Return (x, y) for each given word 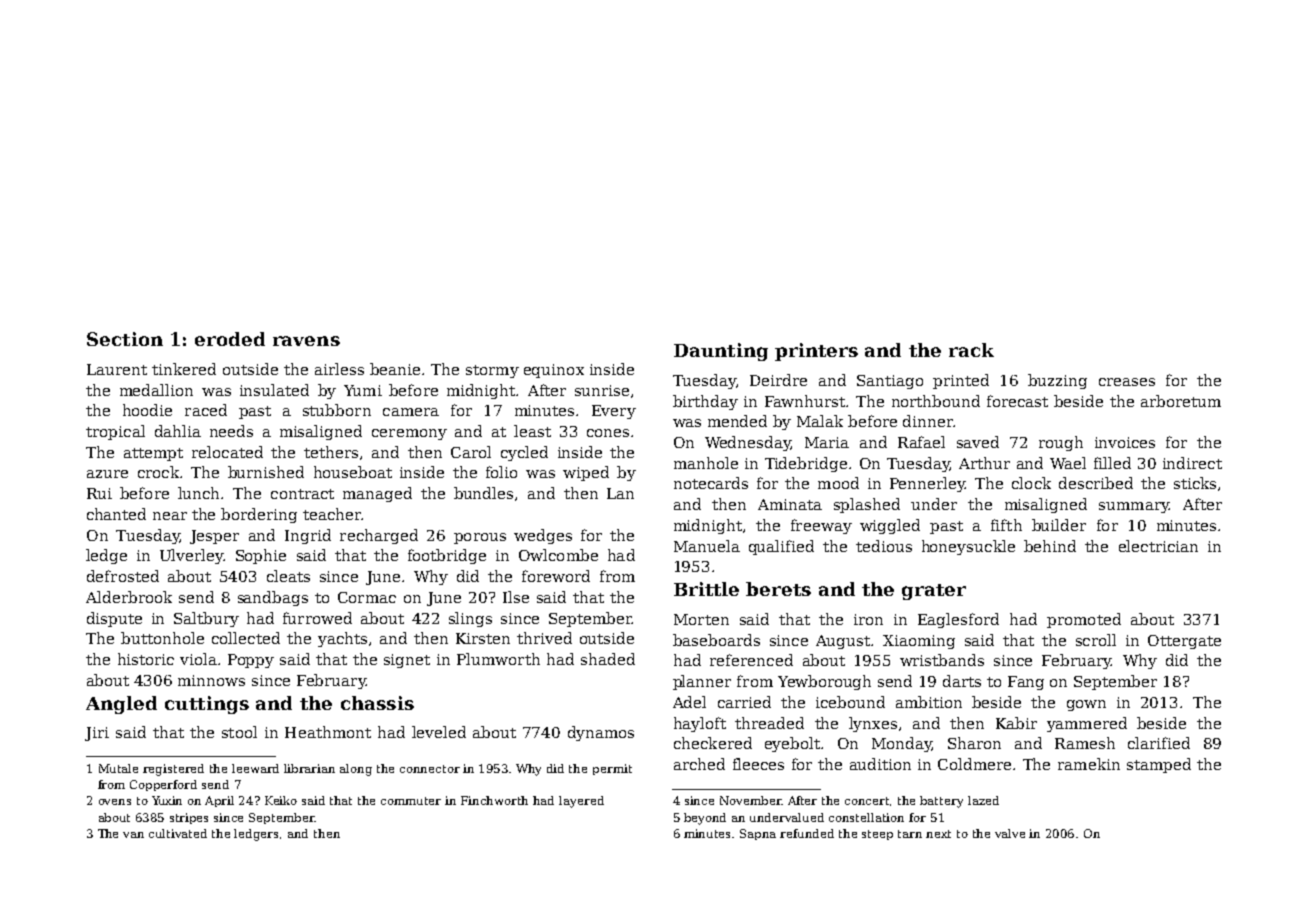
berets (778, 589)
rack (971, 350)
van (133, 835)
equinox (554, 371)
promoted (1084, 620)
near (170, 516)
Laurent (117, 369)
